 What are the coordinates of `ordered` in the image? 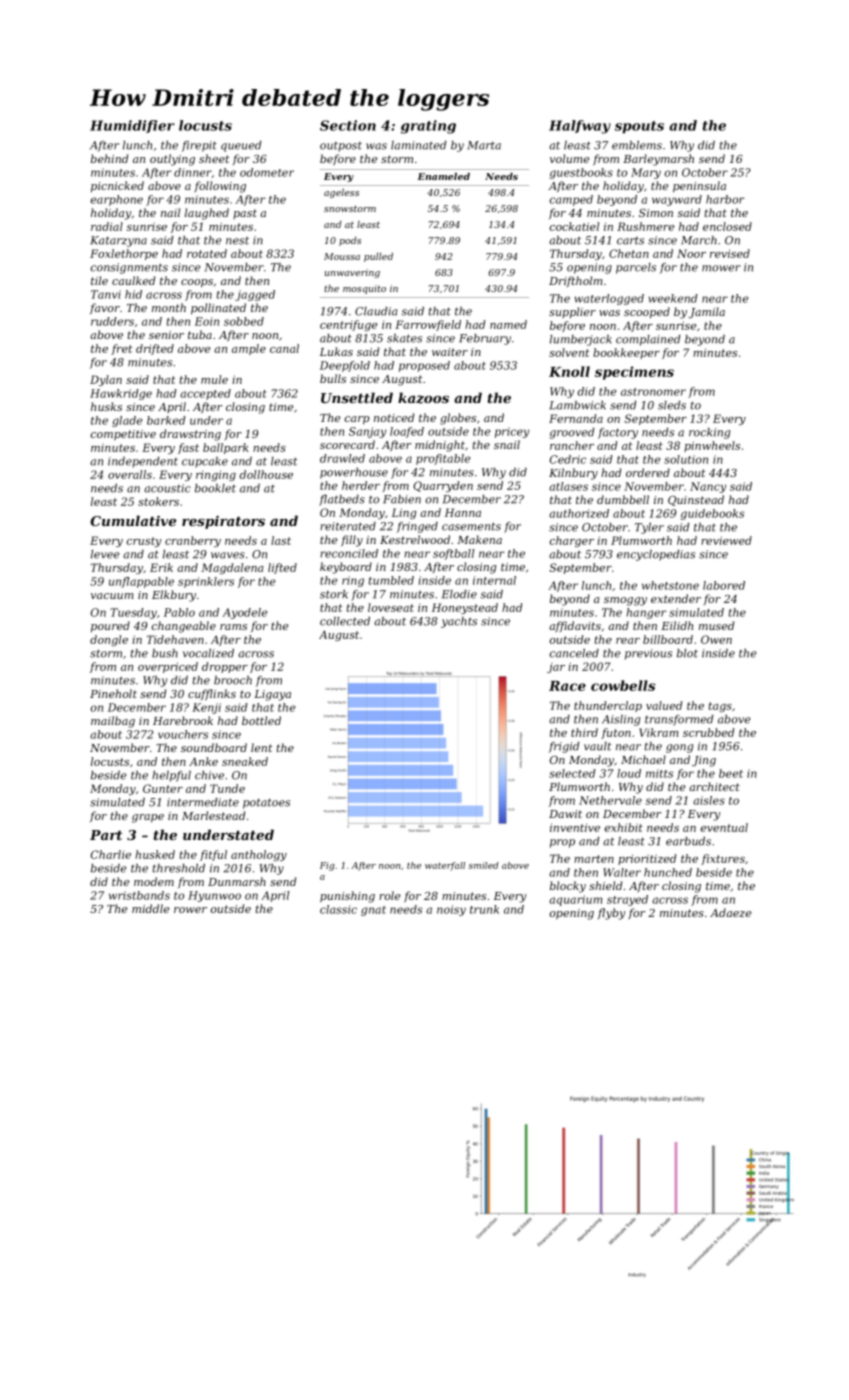 It's located at (648, 472).
